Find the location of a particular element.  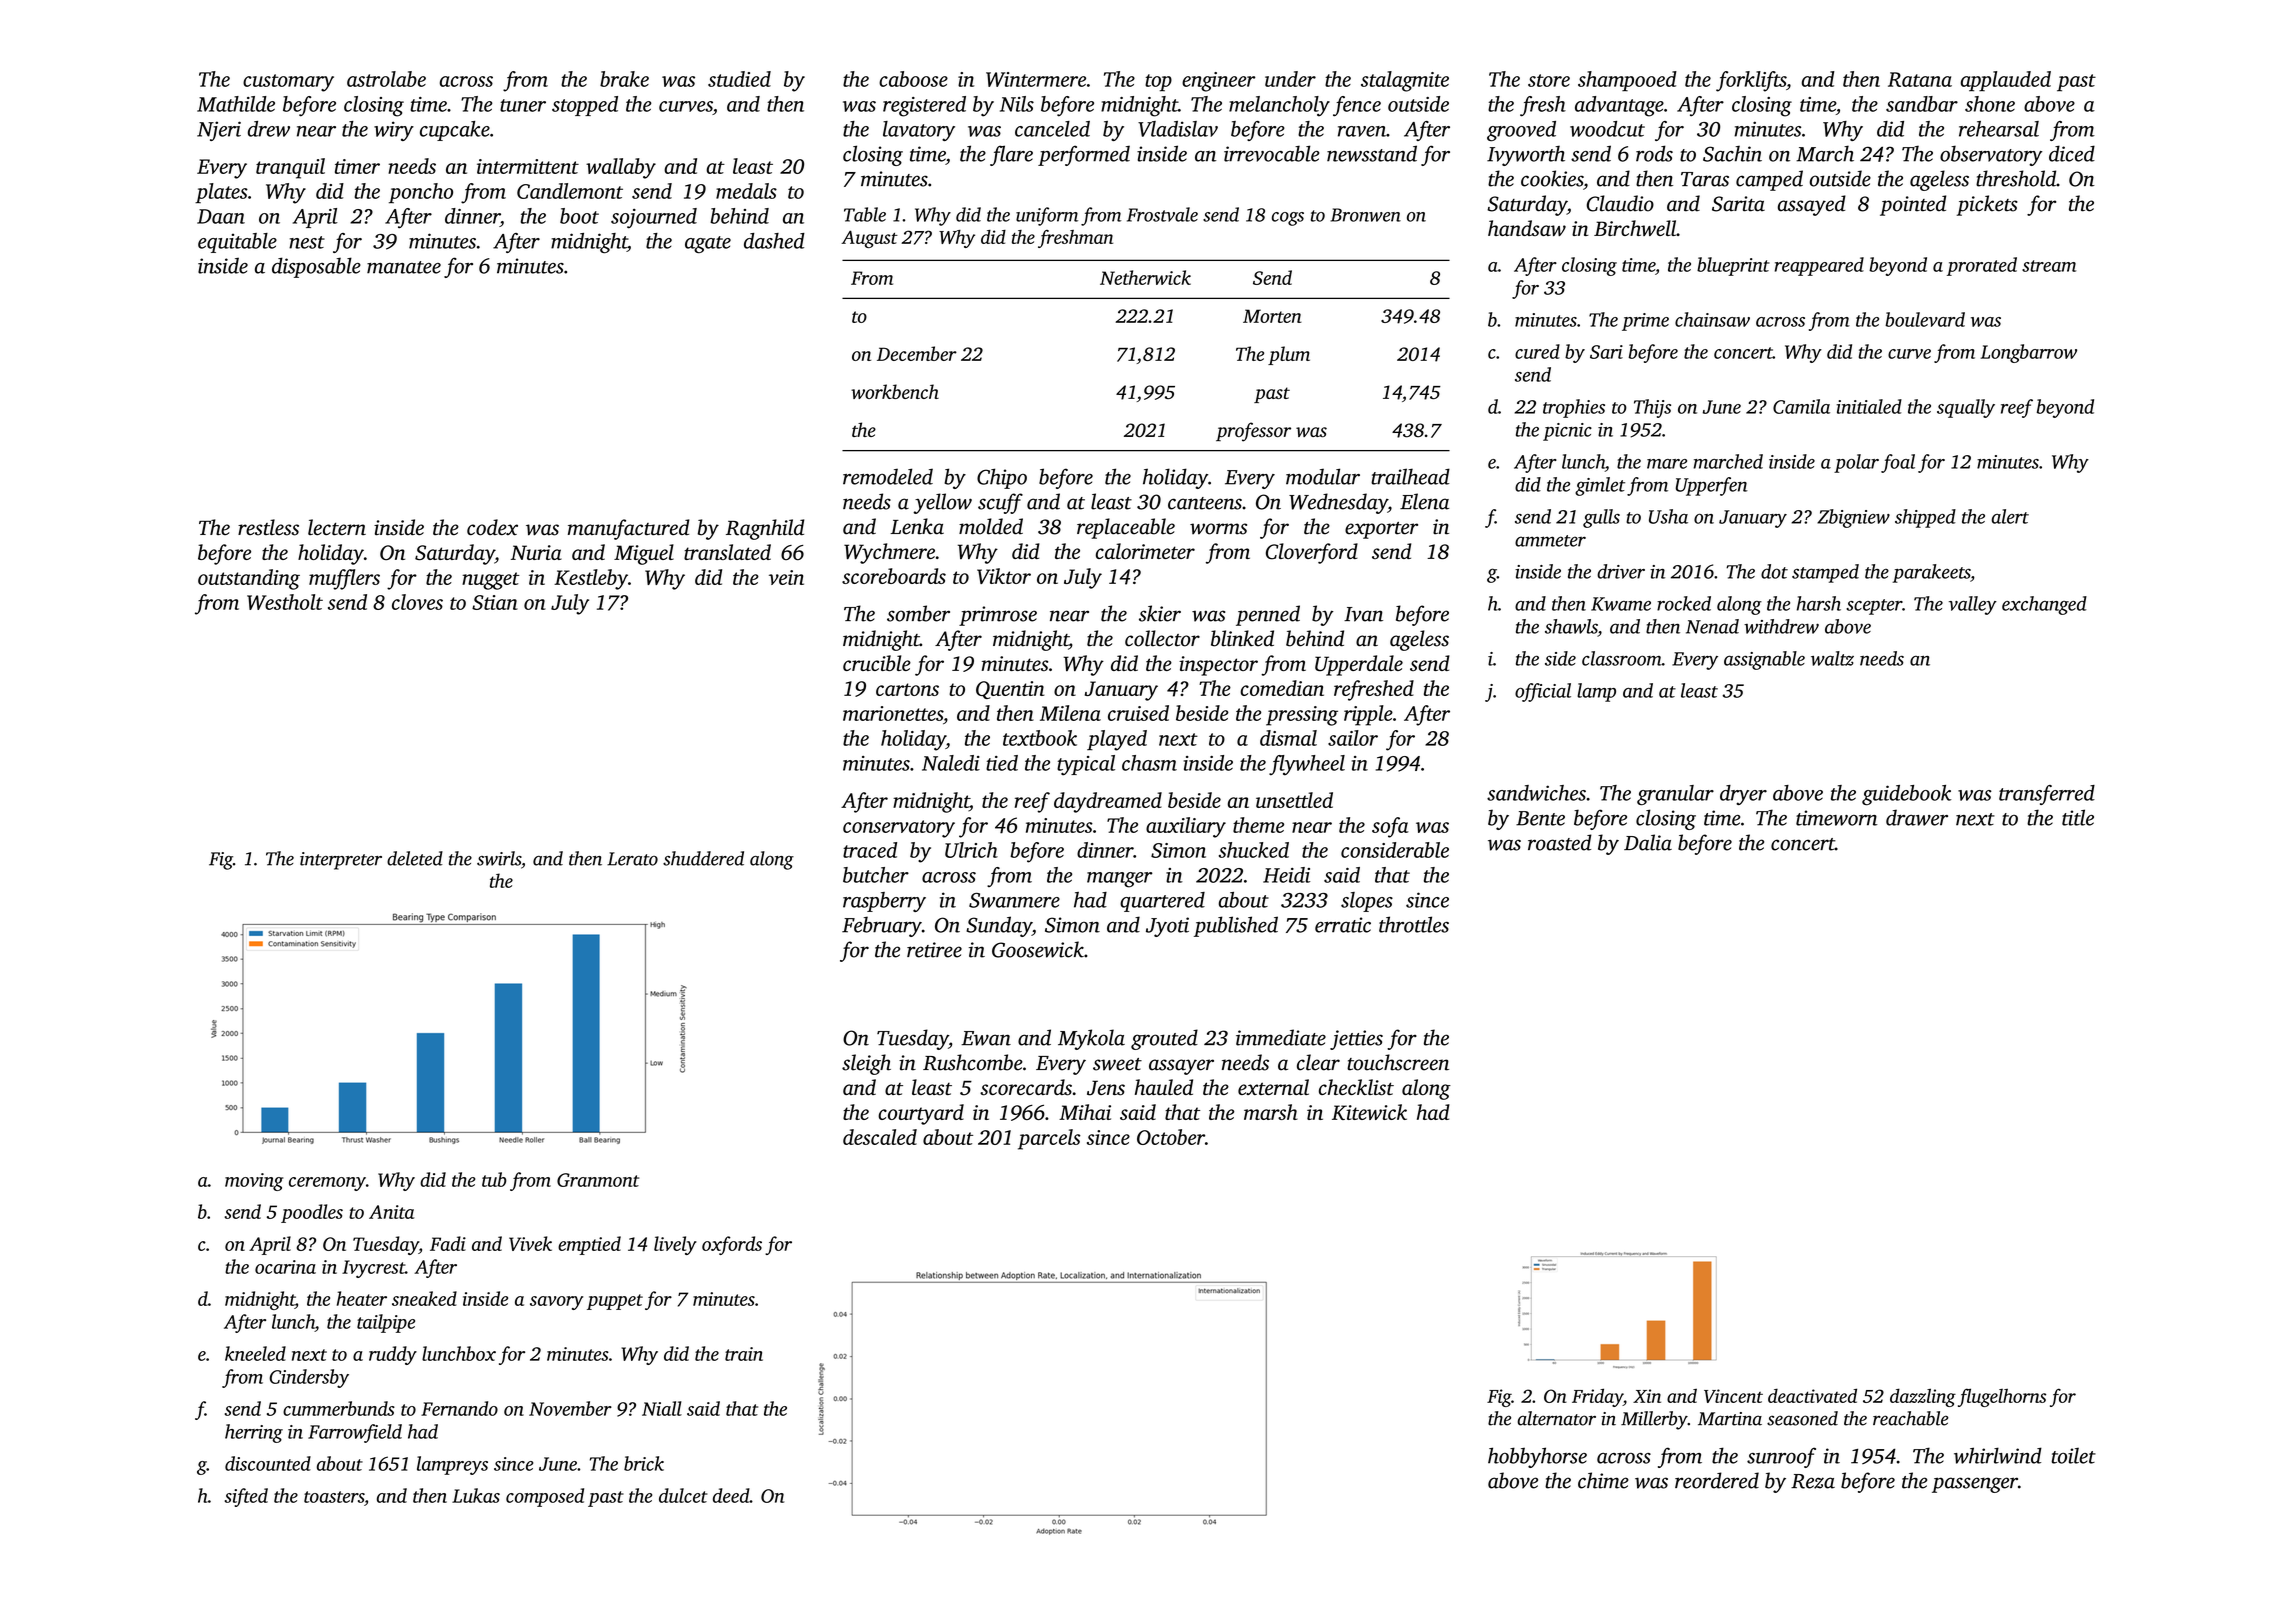

brick is located at coordinates (644, 1463).
